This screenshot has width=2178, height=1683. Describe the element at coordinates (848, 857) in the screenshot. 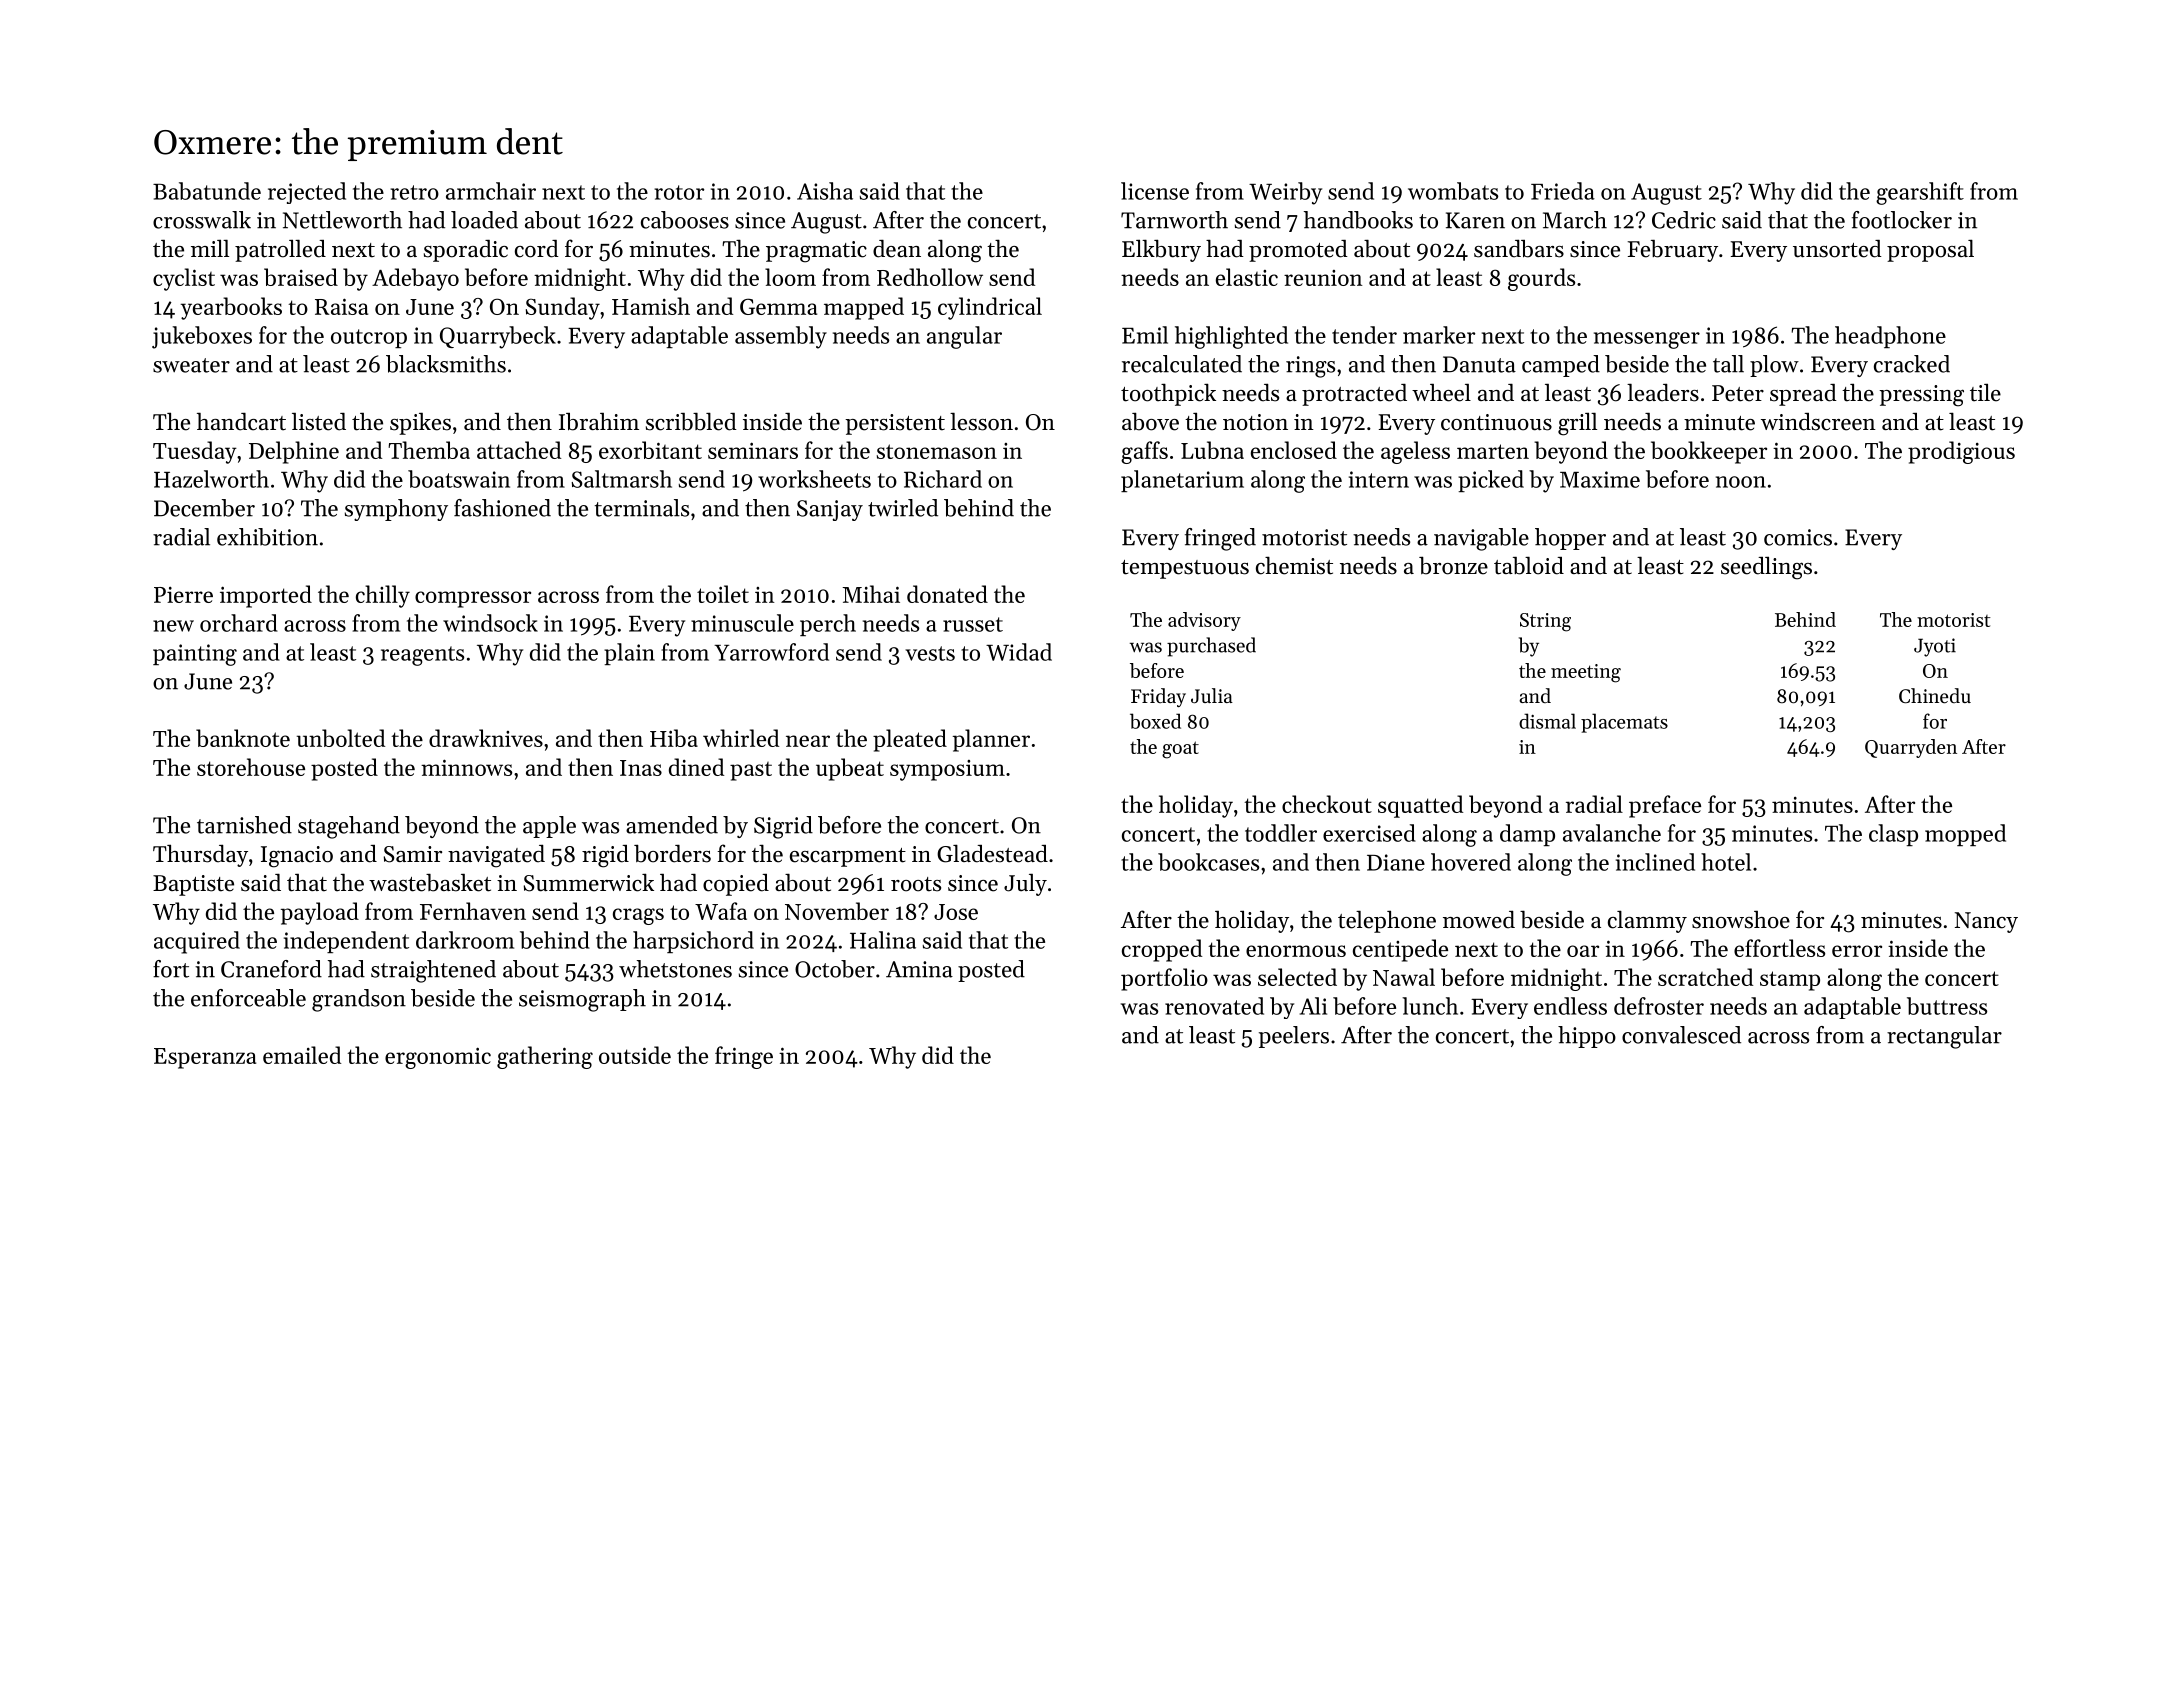

I see `escarpment` at that location.
